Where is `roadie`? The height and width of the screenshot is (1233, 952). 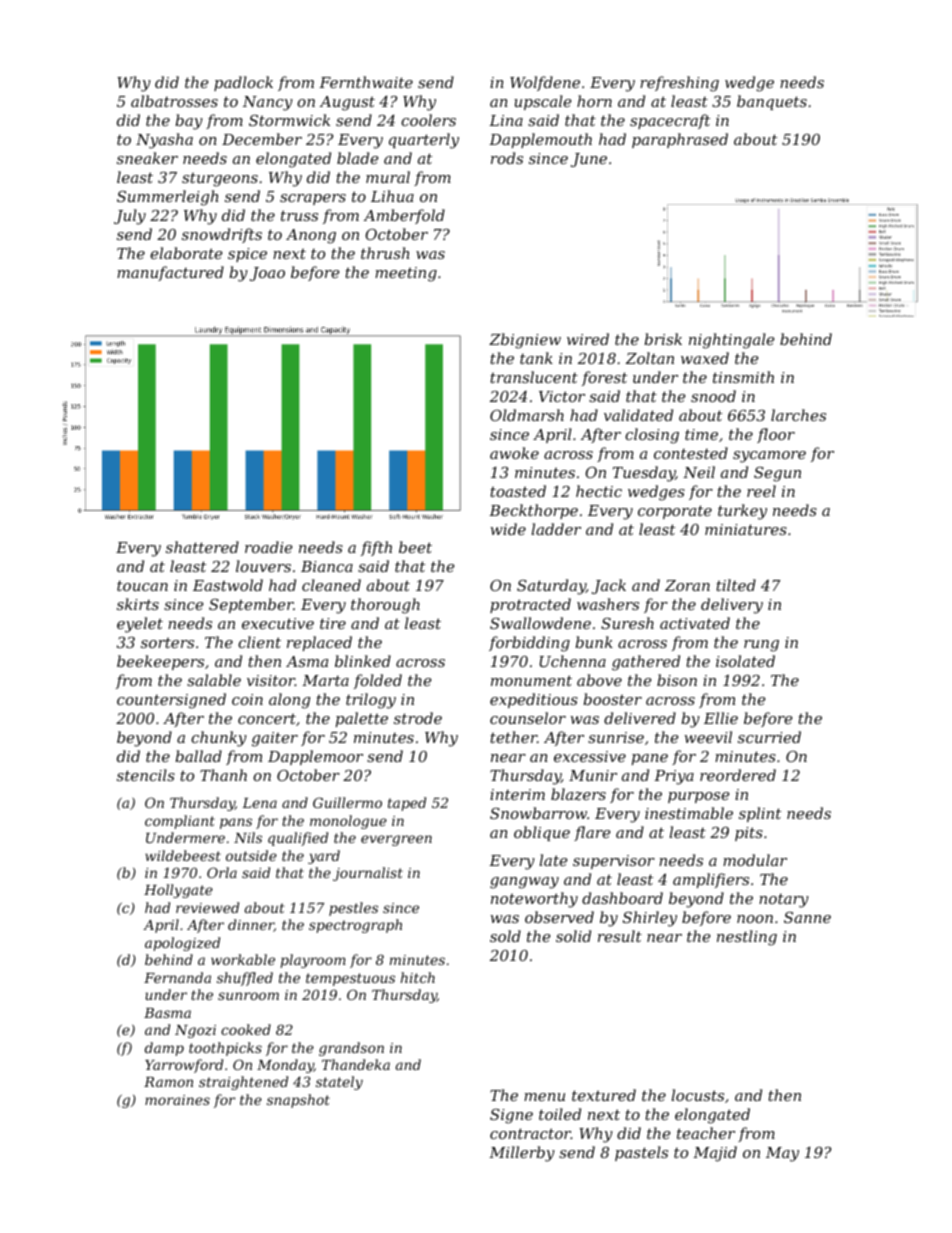
roadie is located at coordinates (268, 547).
